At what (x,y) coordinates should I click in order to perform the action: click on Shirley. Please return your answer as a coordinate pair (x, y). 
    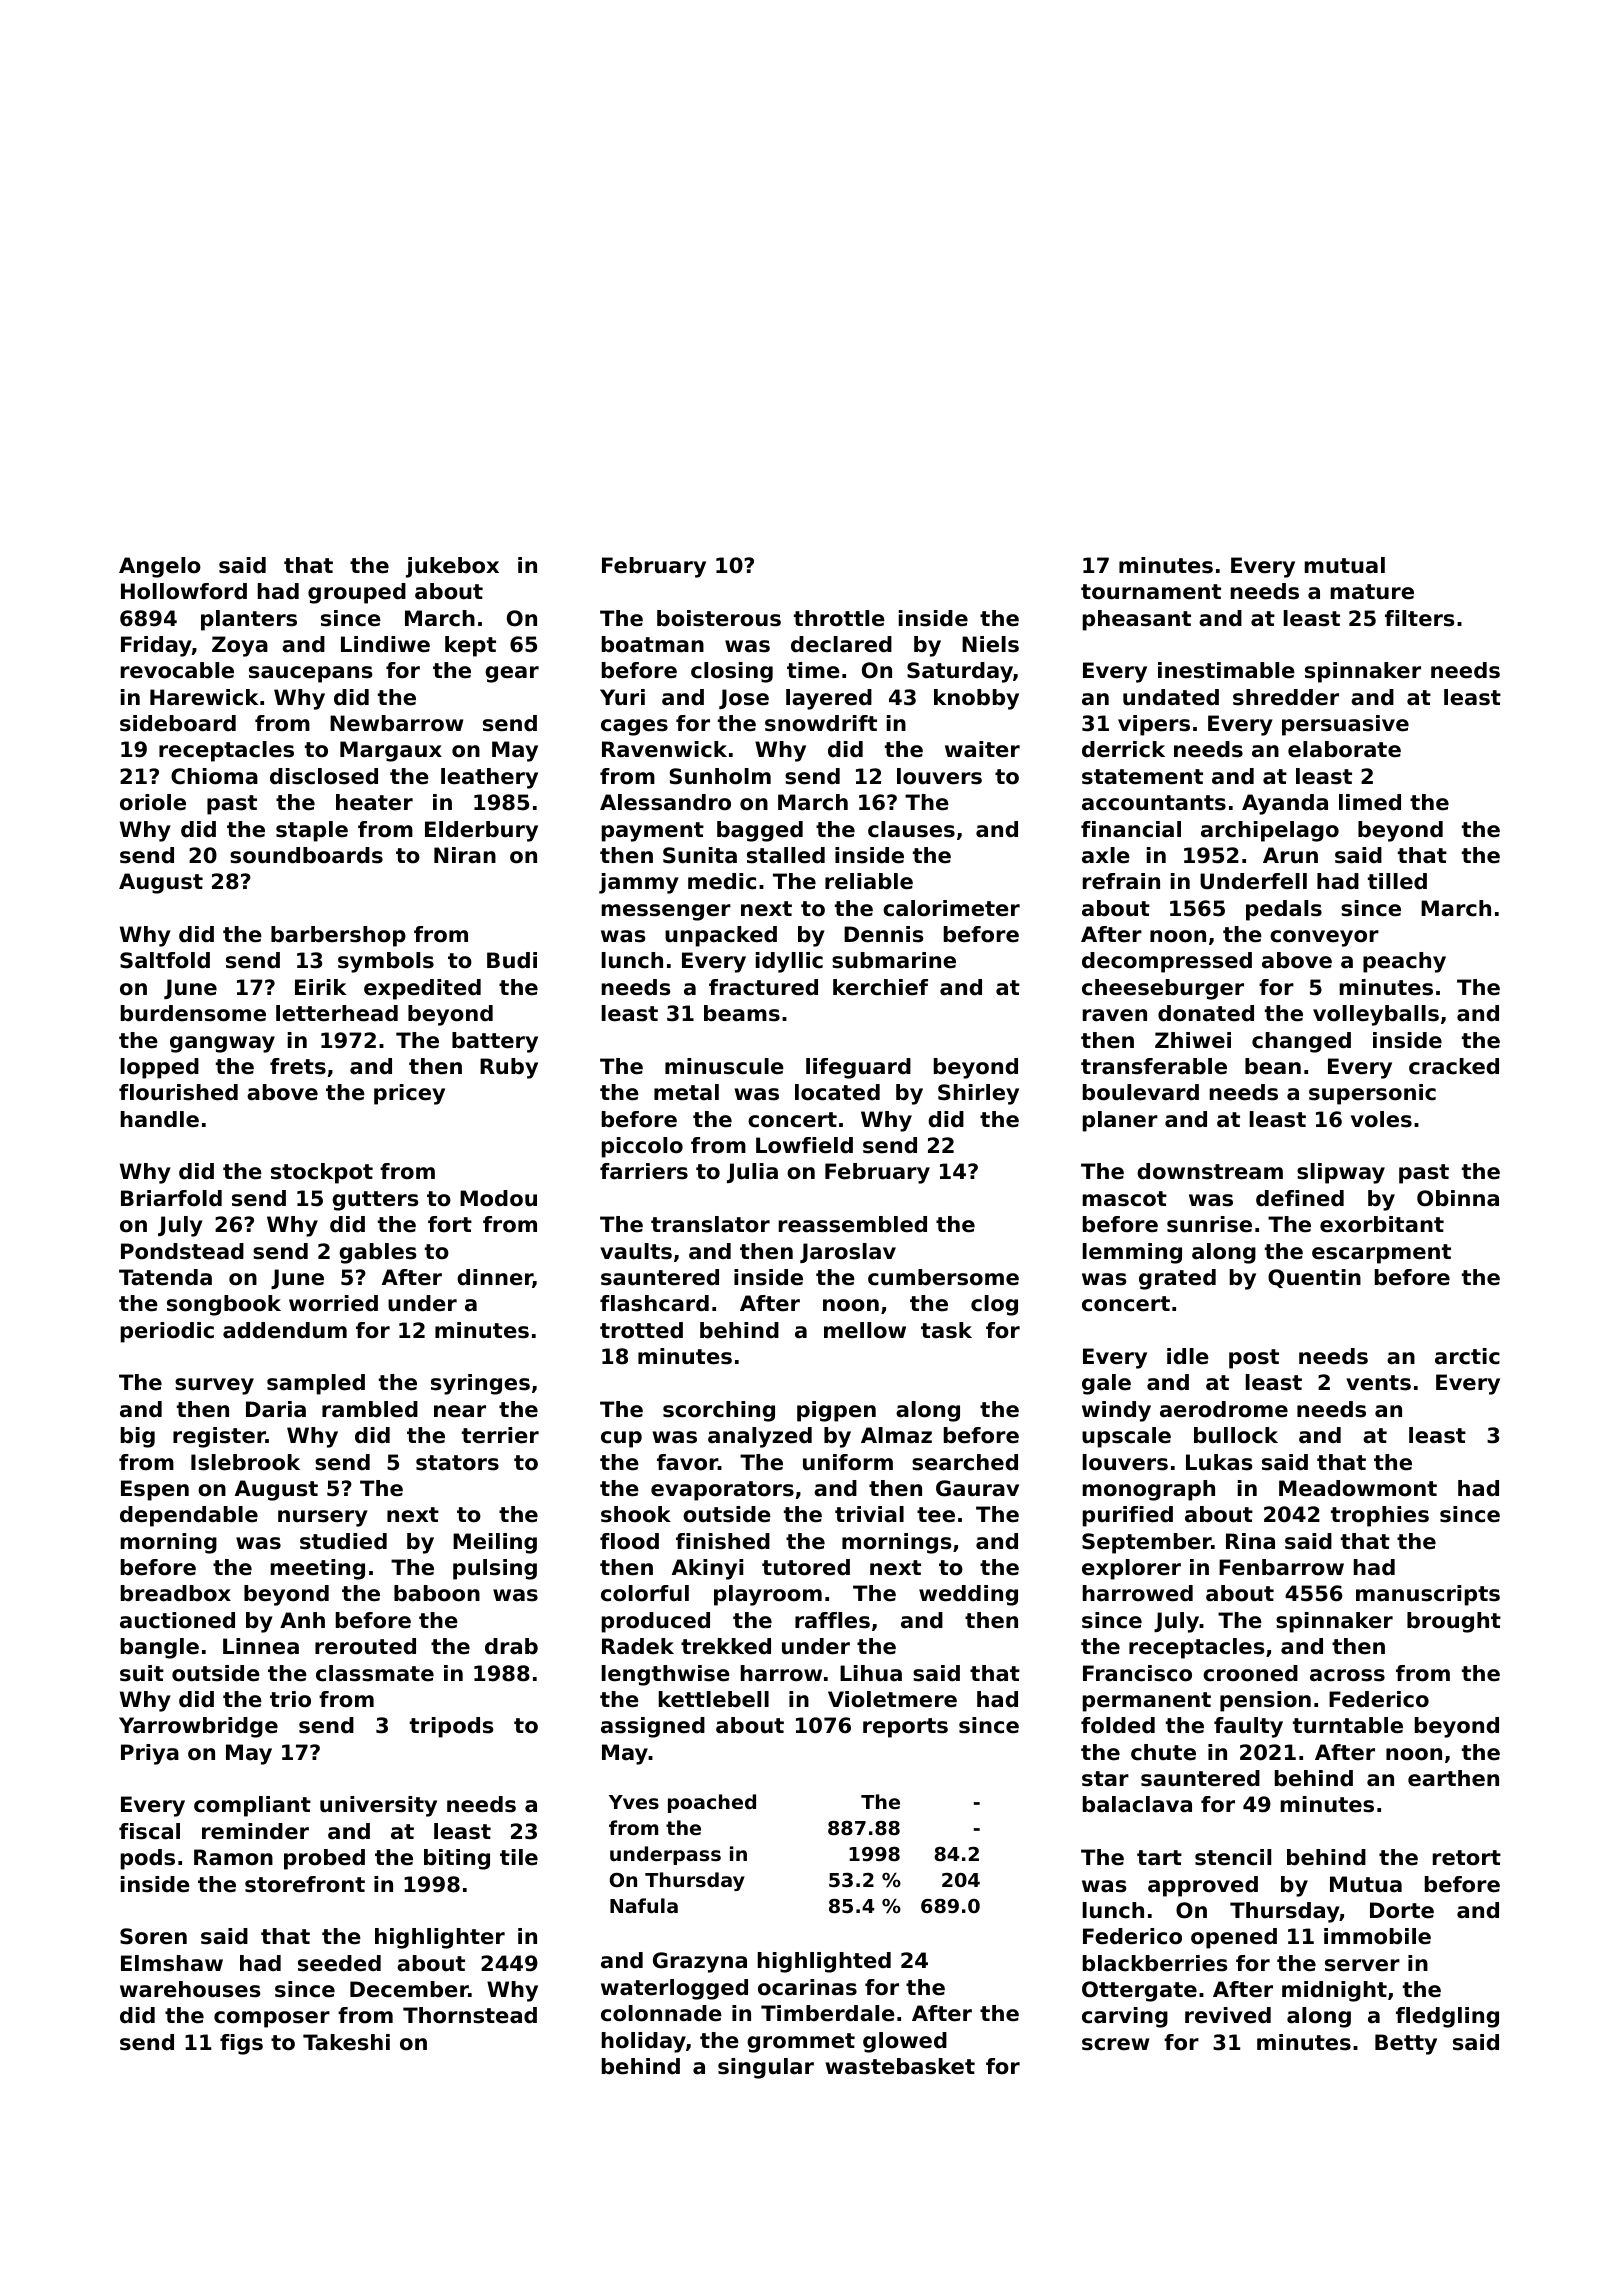
    Looking at the image, I should click on (978, 1094).
